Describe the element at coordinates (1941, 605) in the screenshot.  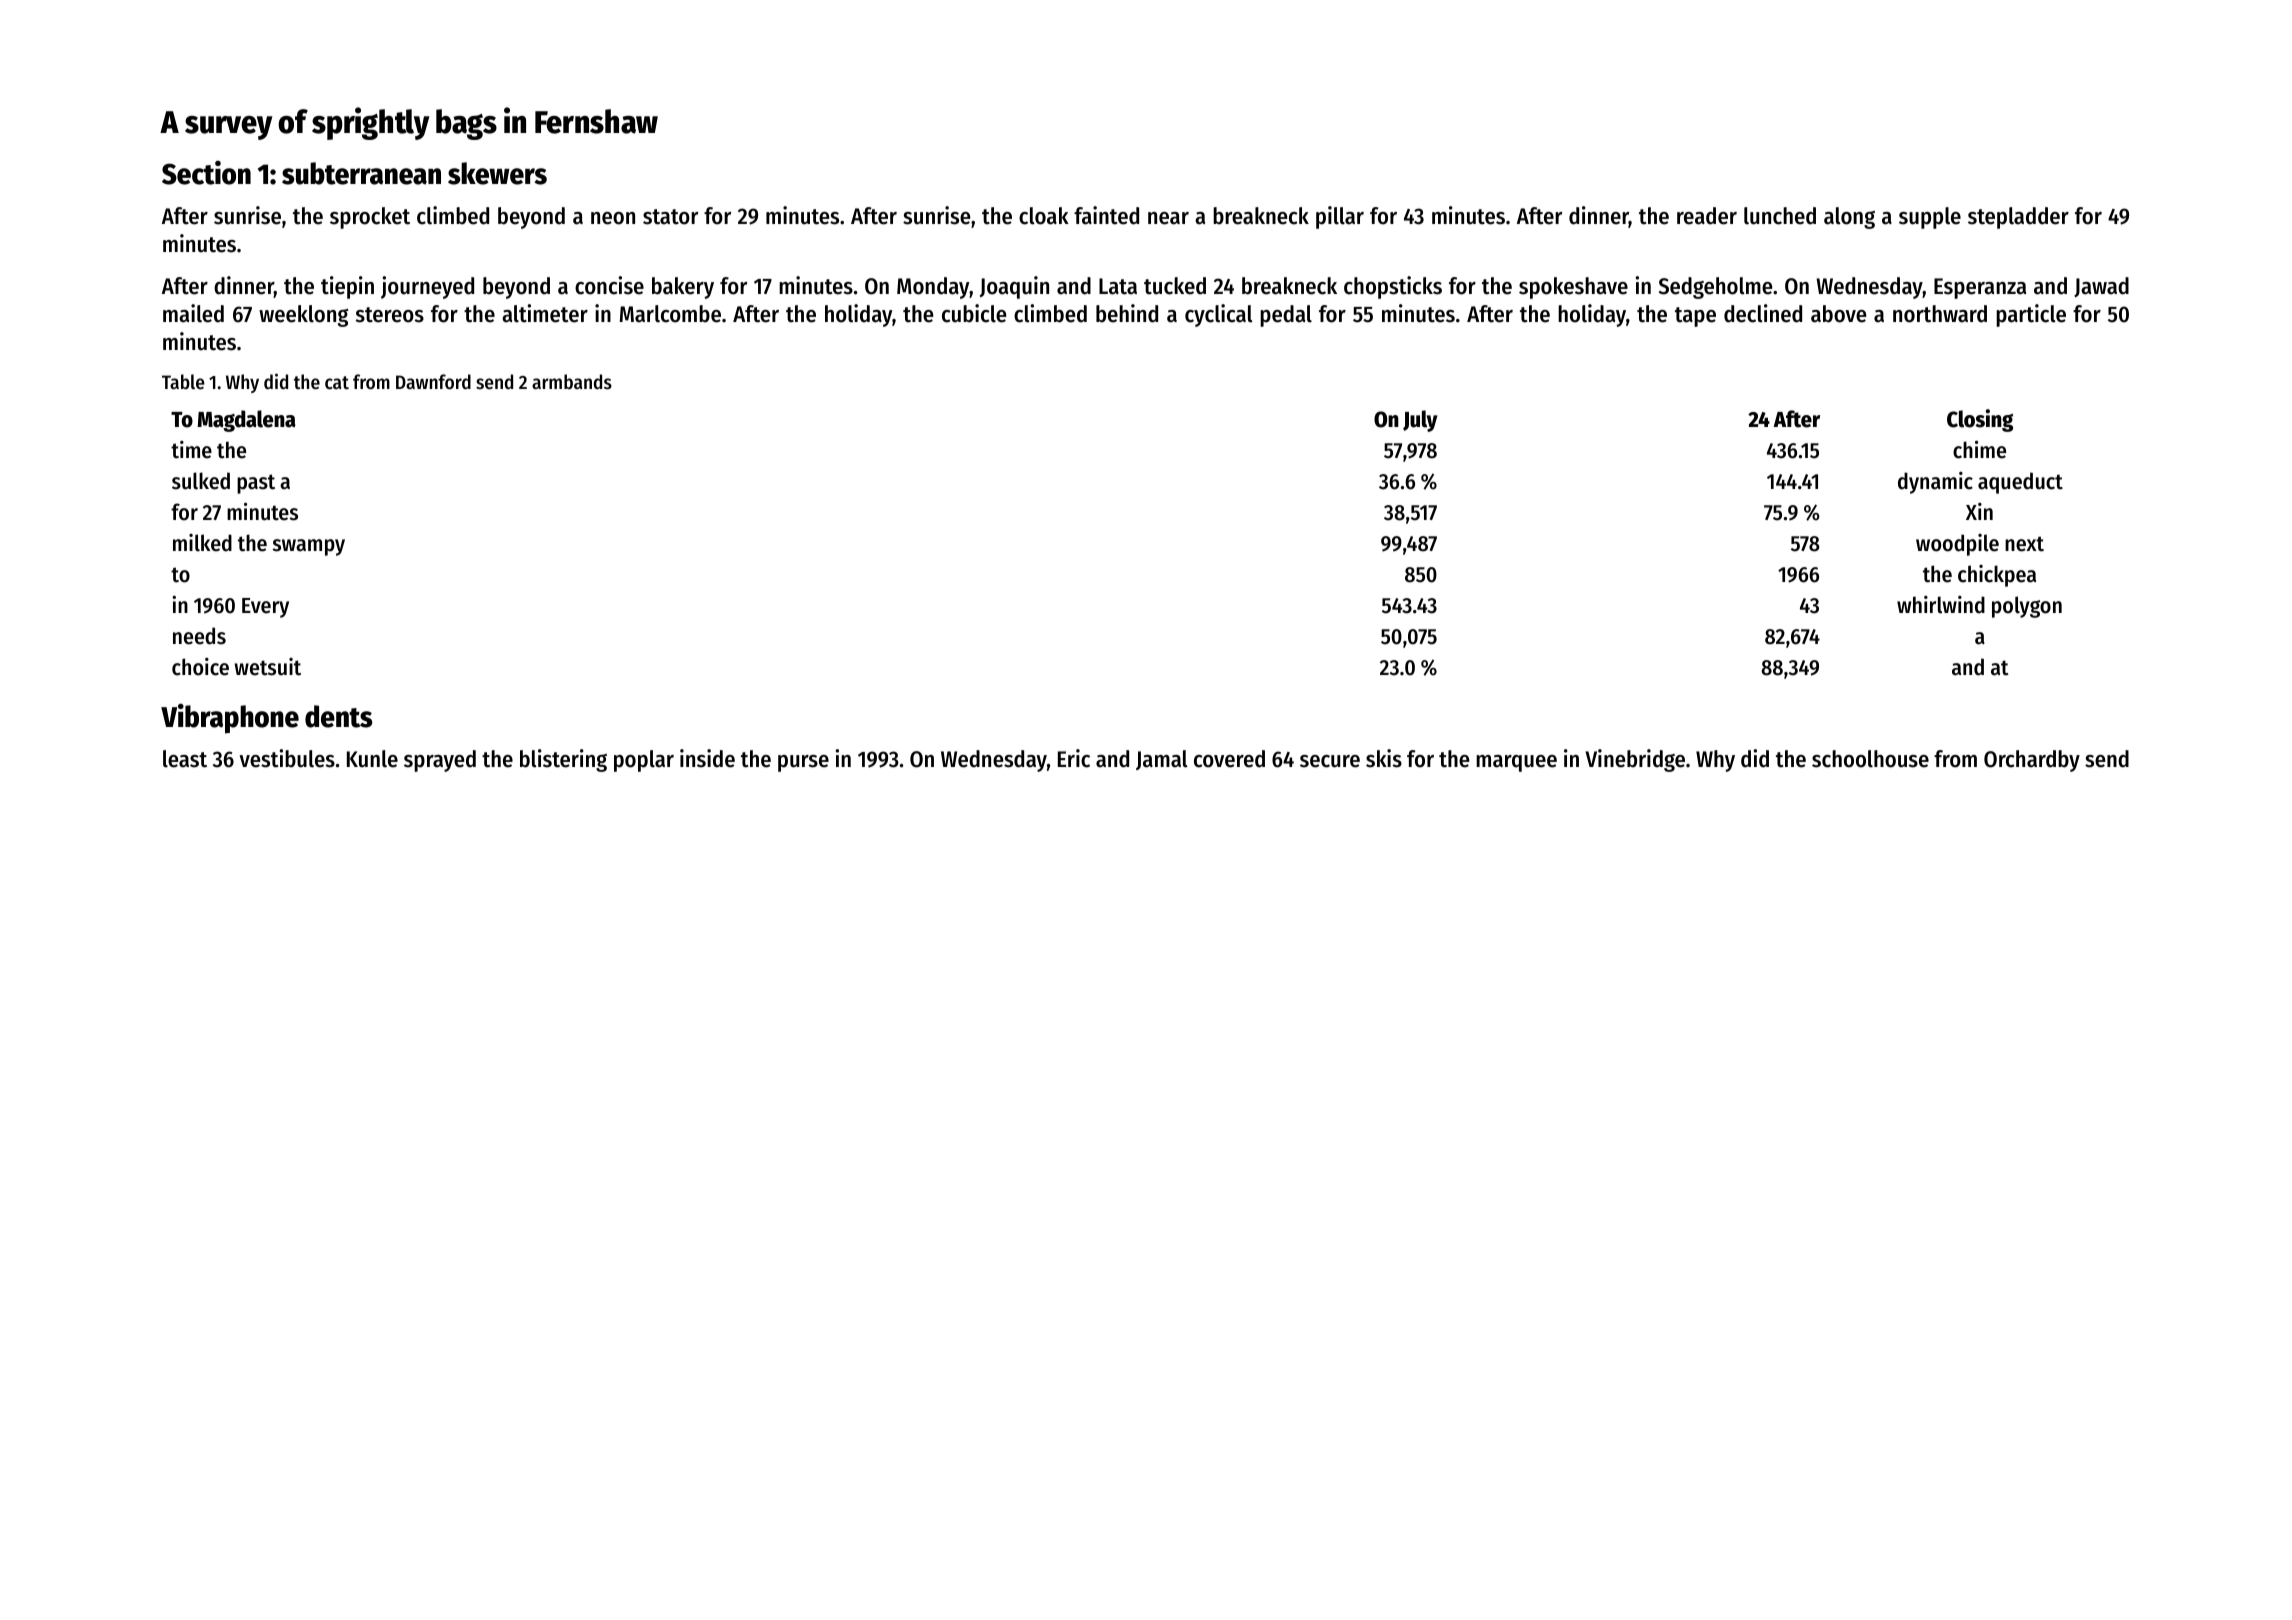
I see `whirlwind` at that location.
